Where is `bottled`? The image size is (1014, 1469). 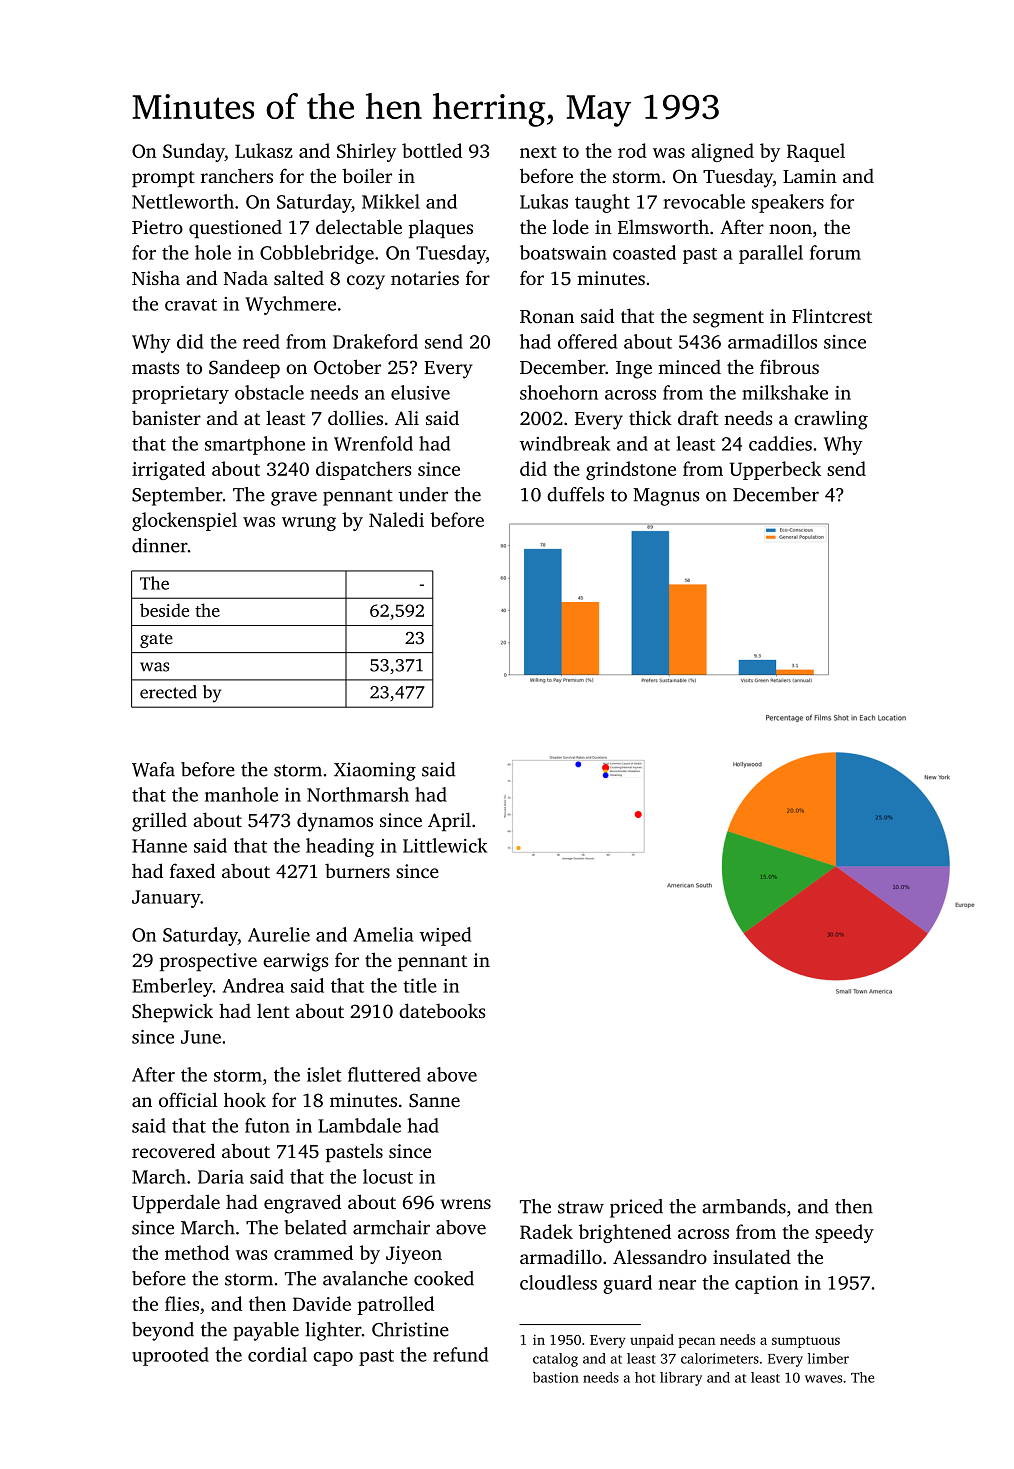 bottled is located at coordinates (432, 150).
